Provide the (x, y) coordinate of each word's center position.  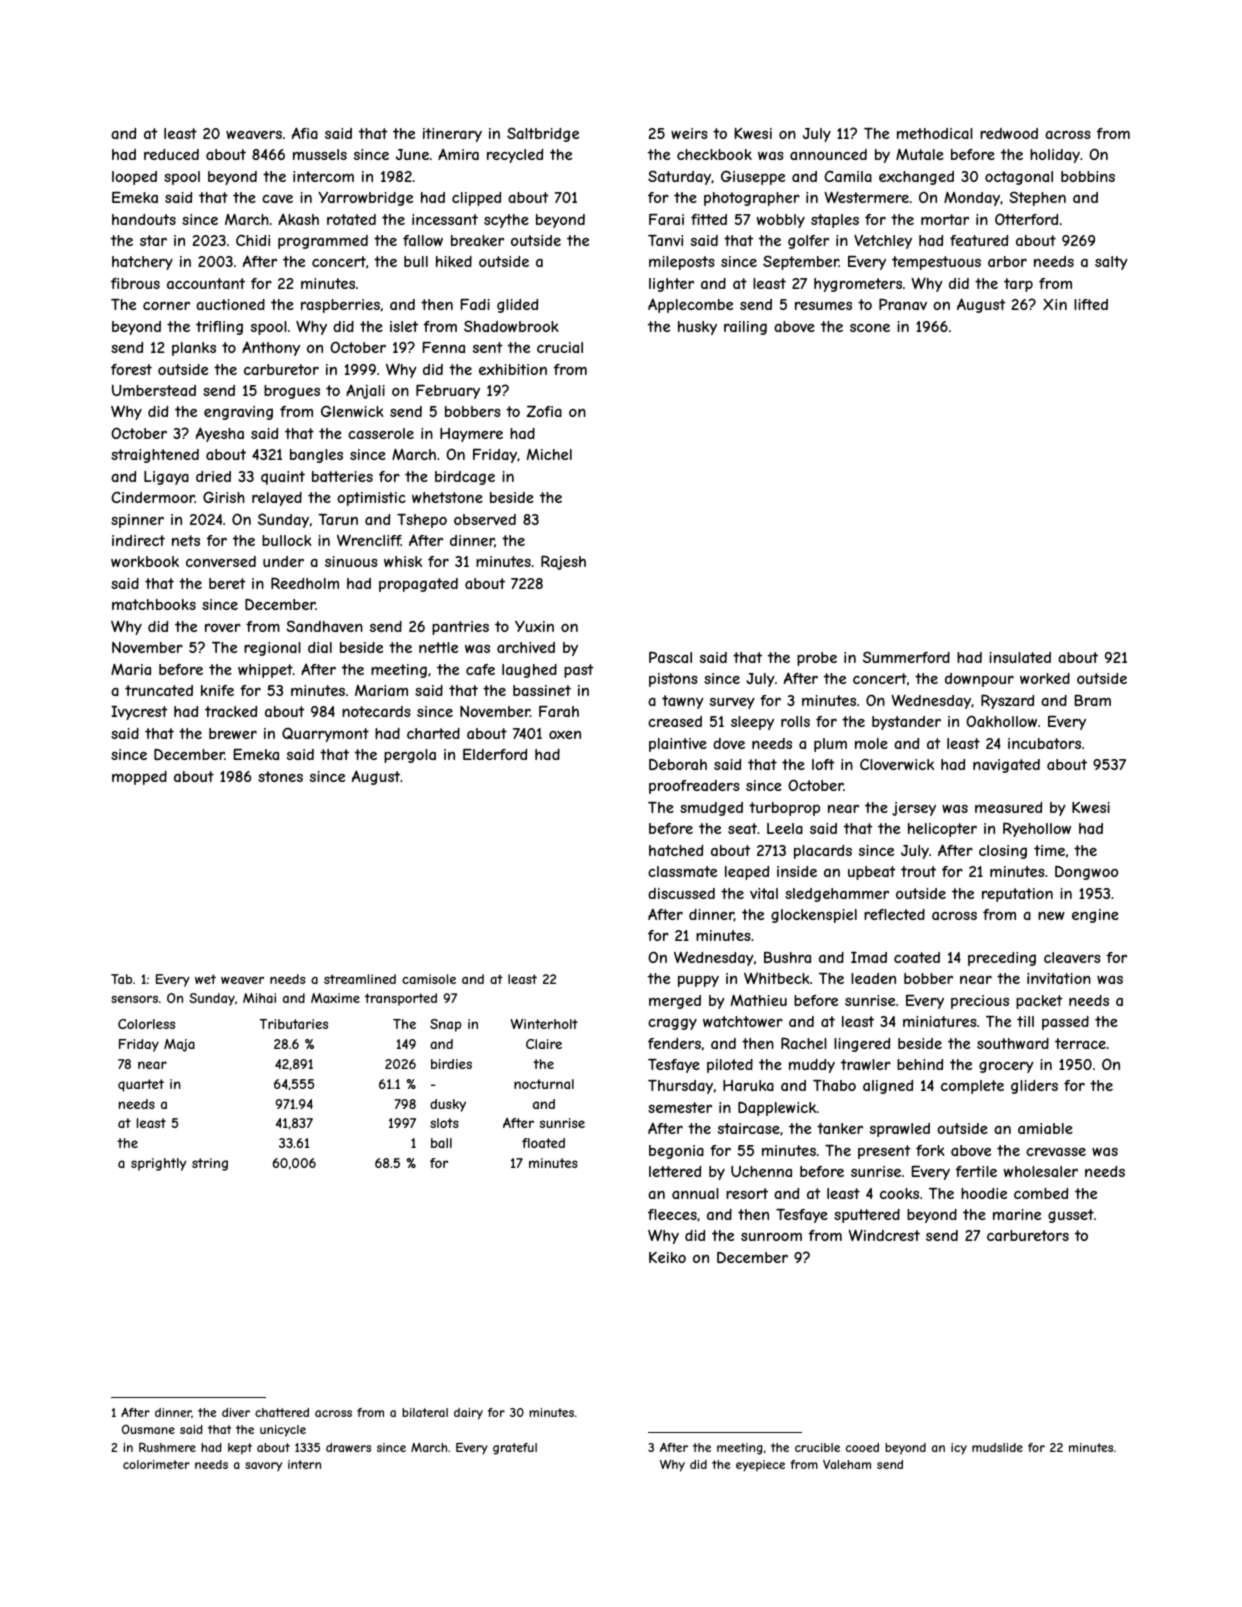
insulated (1020, 657)
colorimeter (156, 1464)
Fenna (444, 347)
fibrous (135, 283)
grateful (515, 1449)
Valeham (847, 1464)
